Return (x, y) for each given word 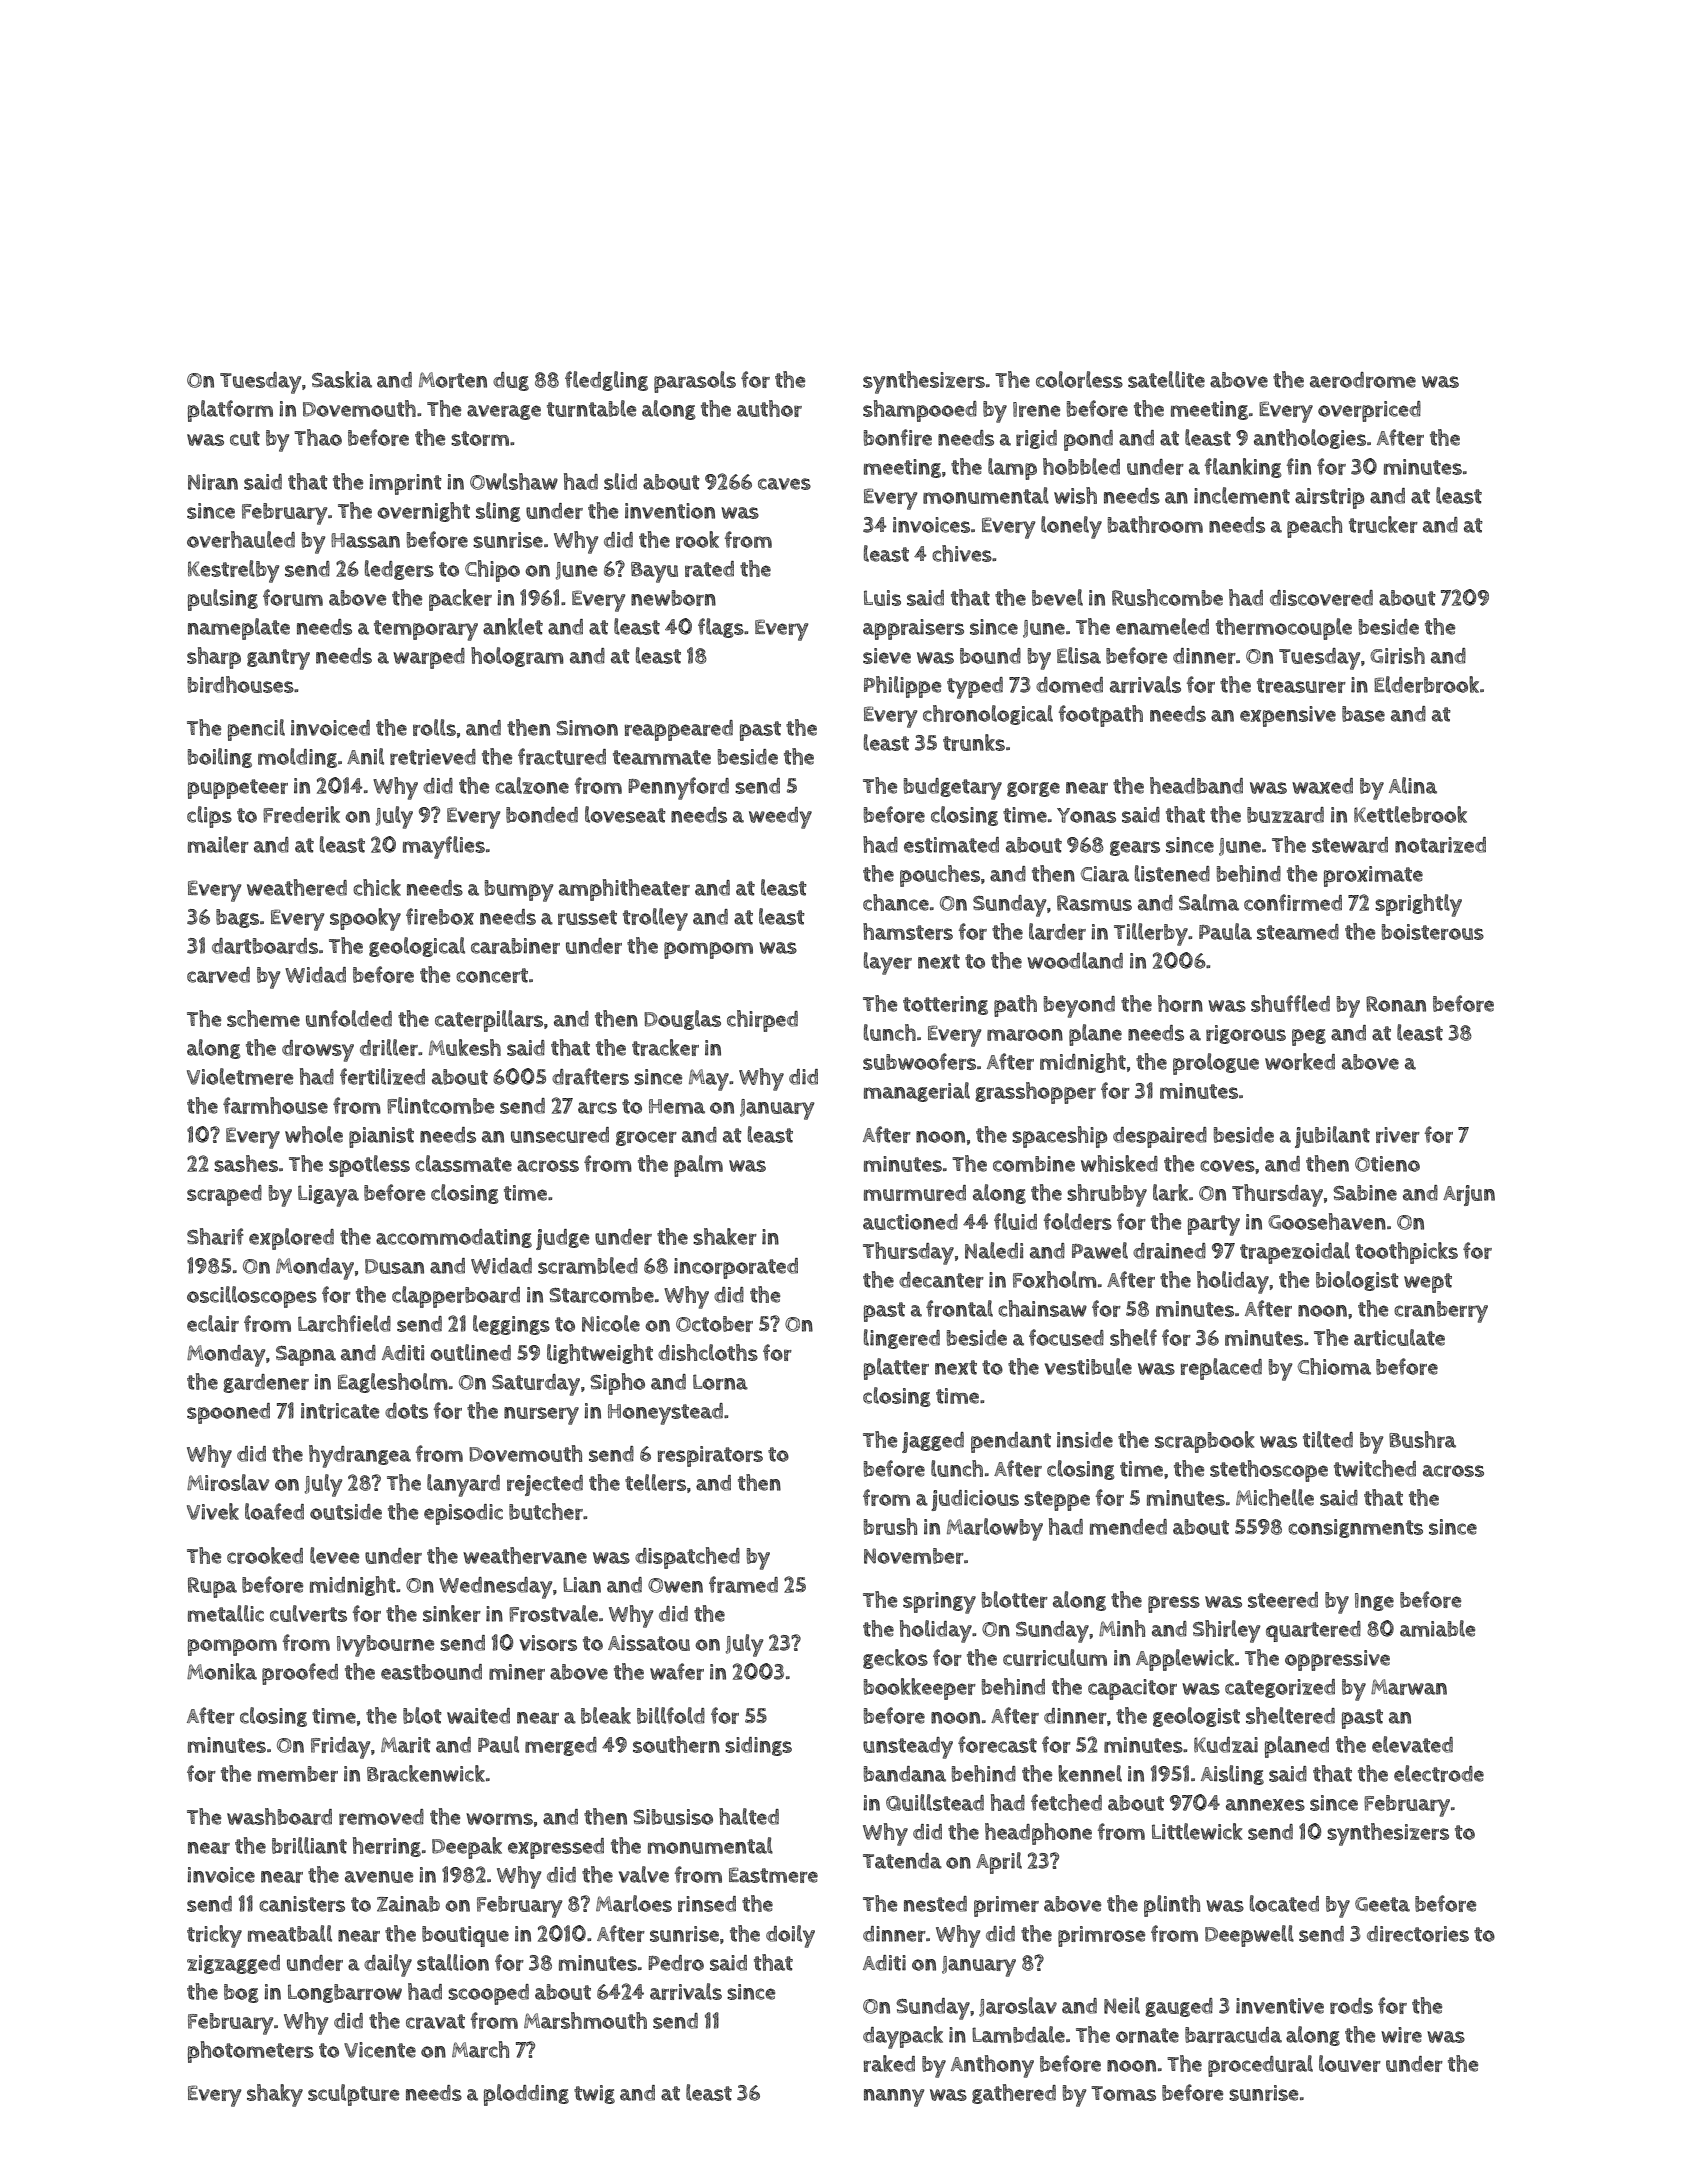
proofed (300, 1674)
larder (1057, 931)
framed (743, 1584)
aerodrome (1363, 380)
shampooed (920, 411)
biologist (1357, 1281)
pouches (940, 876)
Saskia (342, 379)
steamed (1298, 932)
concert (492, 975)
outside (346, 1512)
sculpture (353, 2095)
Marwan (1409, 1687)
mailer (218, 844)
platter (896, 1369)
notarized (1440, 845)
